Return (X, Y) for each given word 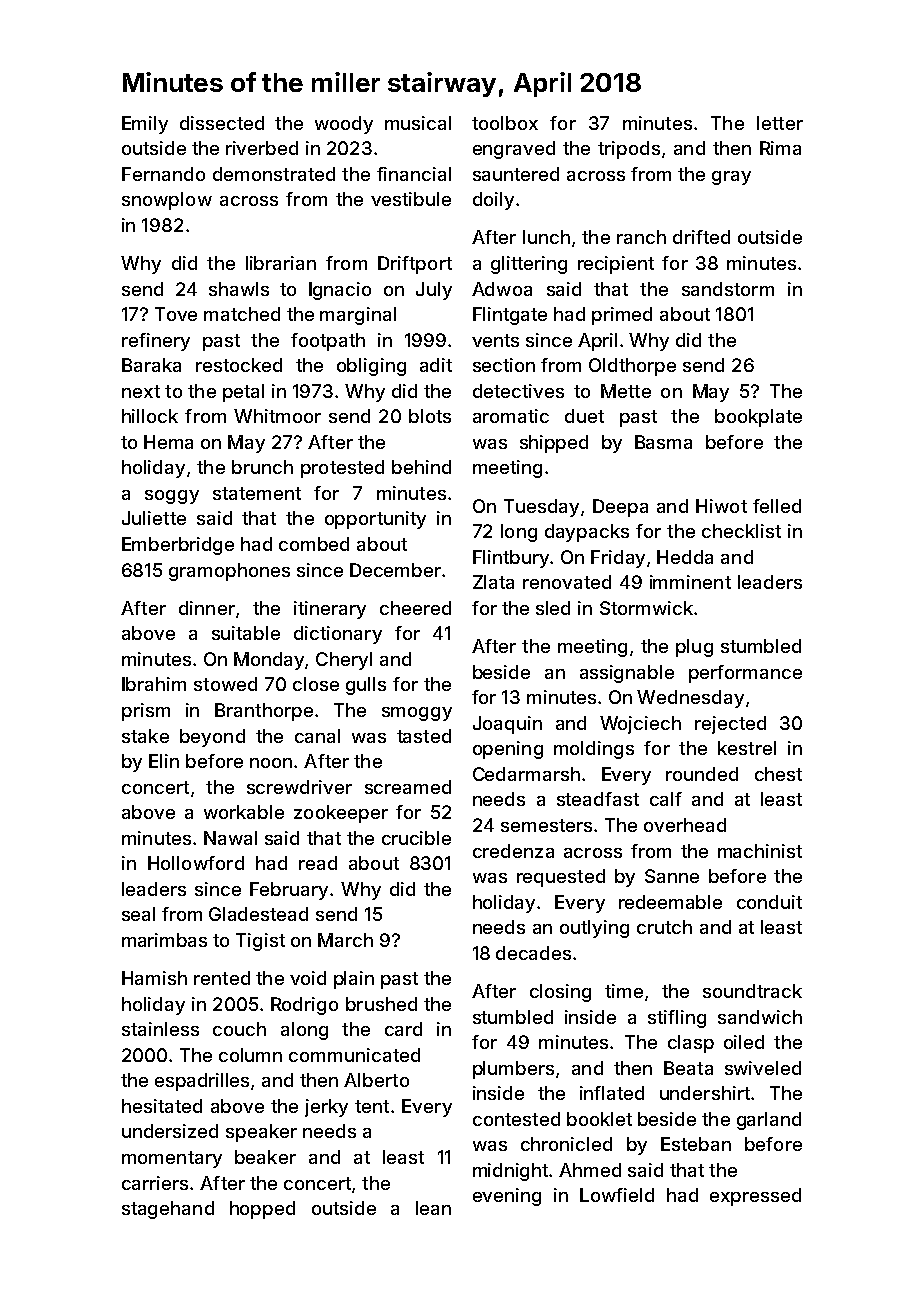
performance (745, 674)
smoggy (417, 714)
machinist (760, 851)
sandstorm (728, 289)
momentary (172, 1159)
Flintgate (510, 316)
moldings (594, 750)
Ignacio (340, 291)
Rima (780, 148)
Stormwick (646, 608)
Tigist (260, 942)
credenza (513, 851)
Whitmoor (277, 416)
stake (145, 736)
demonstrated (274, 174)
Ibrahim (154, 684)
